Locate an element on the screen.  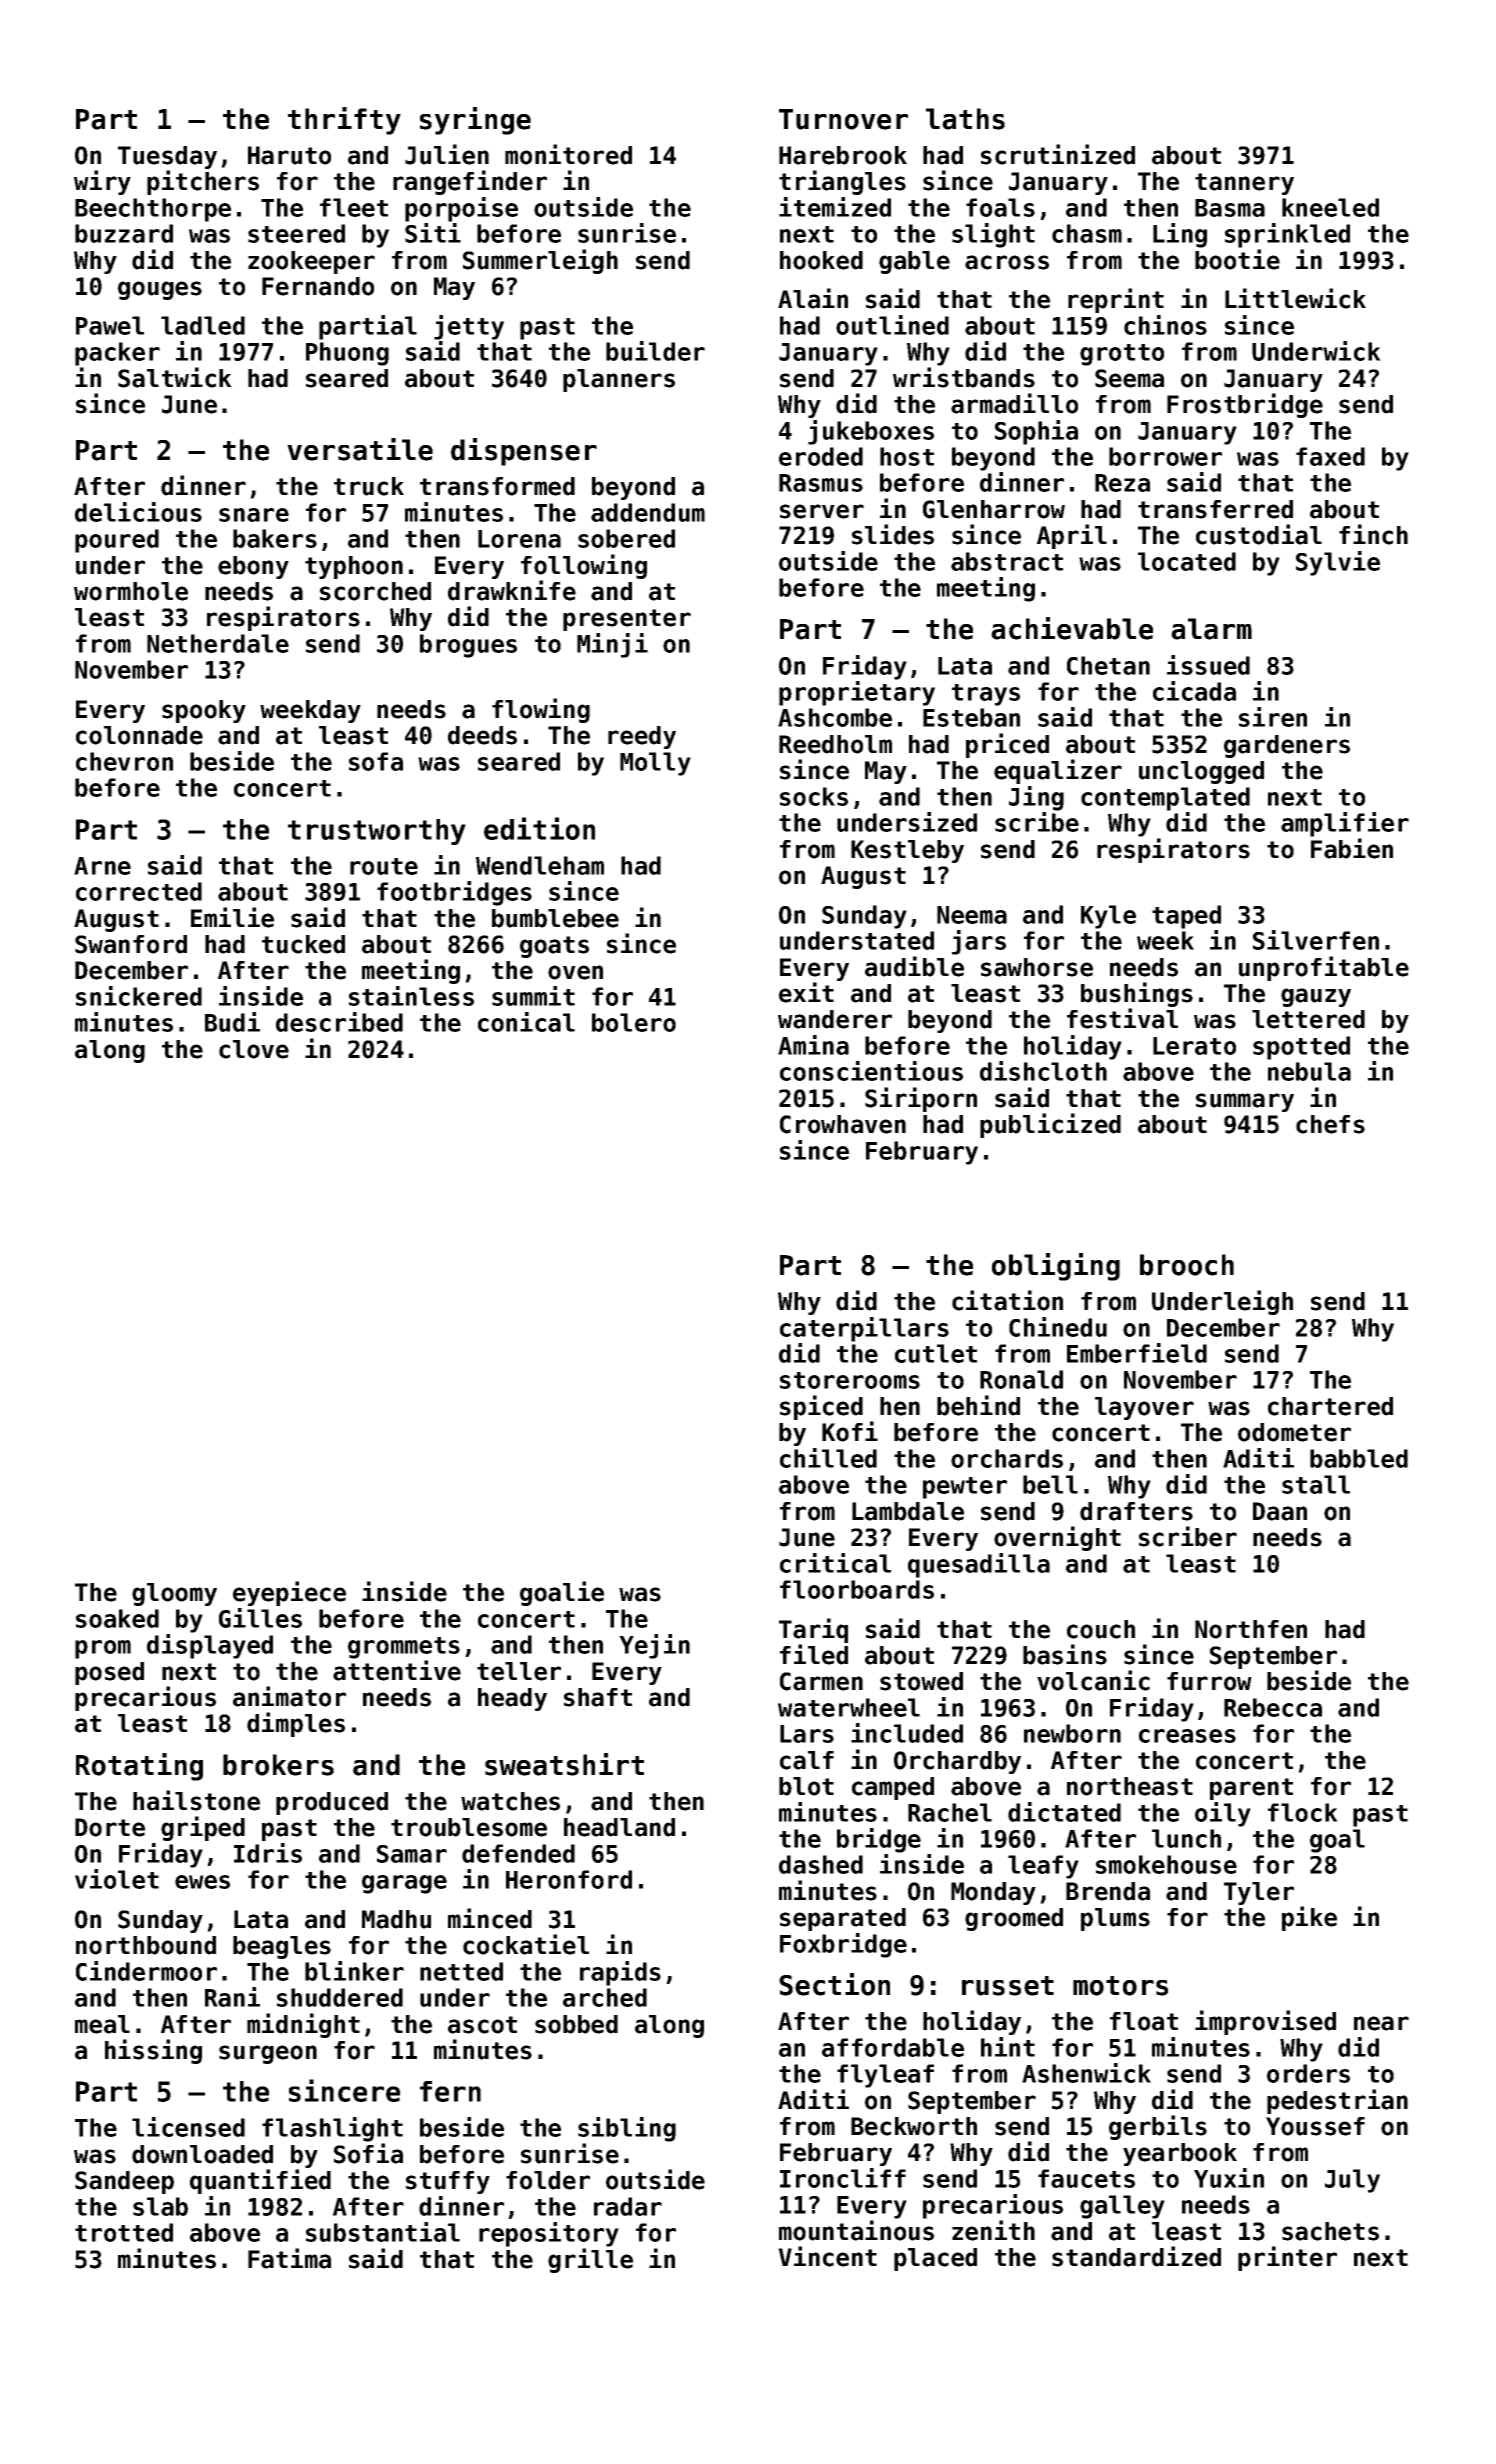
flock is located at coordinates (1303, 1812).
